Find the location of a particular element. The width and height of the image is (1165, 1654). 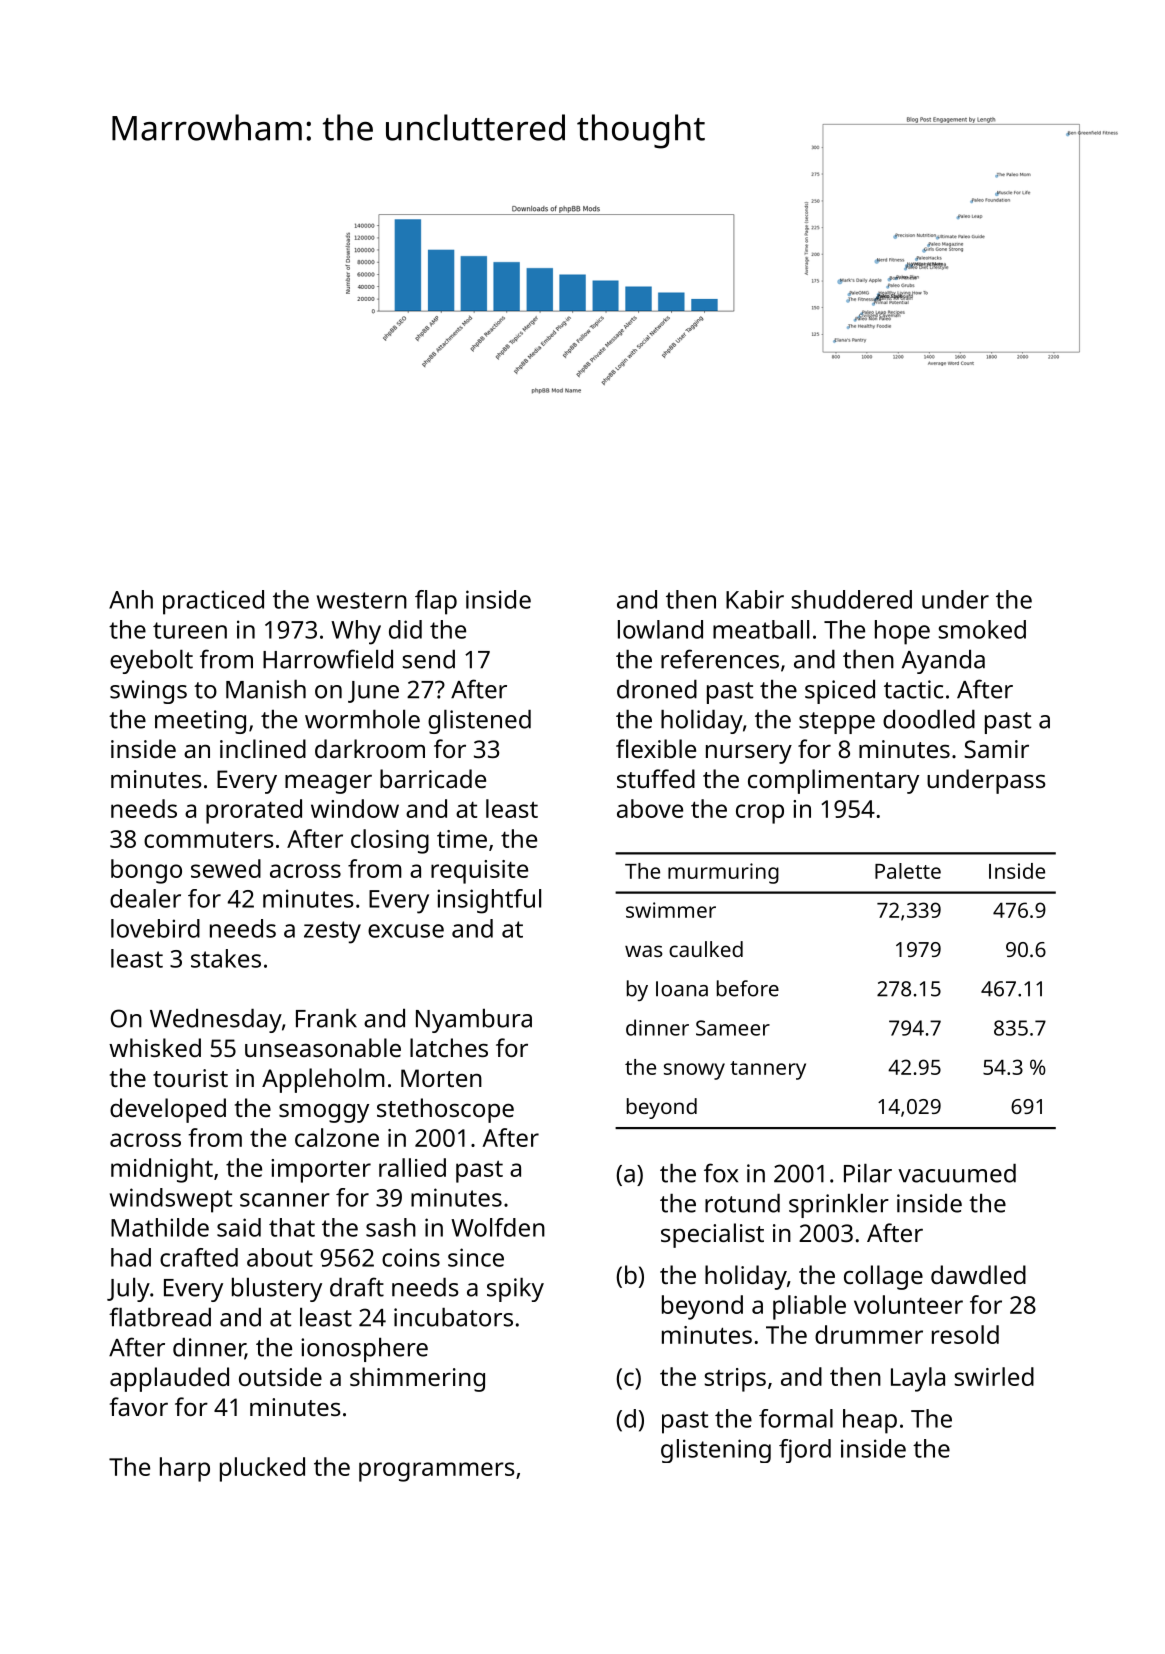

collage is located at coordinates (883, 1277).
